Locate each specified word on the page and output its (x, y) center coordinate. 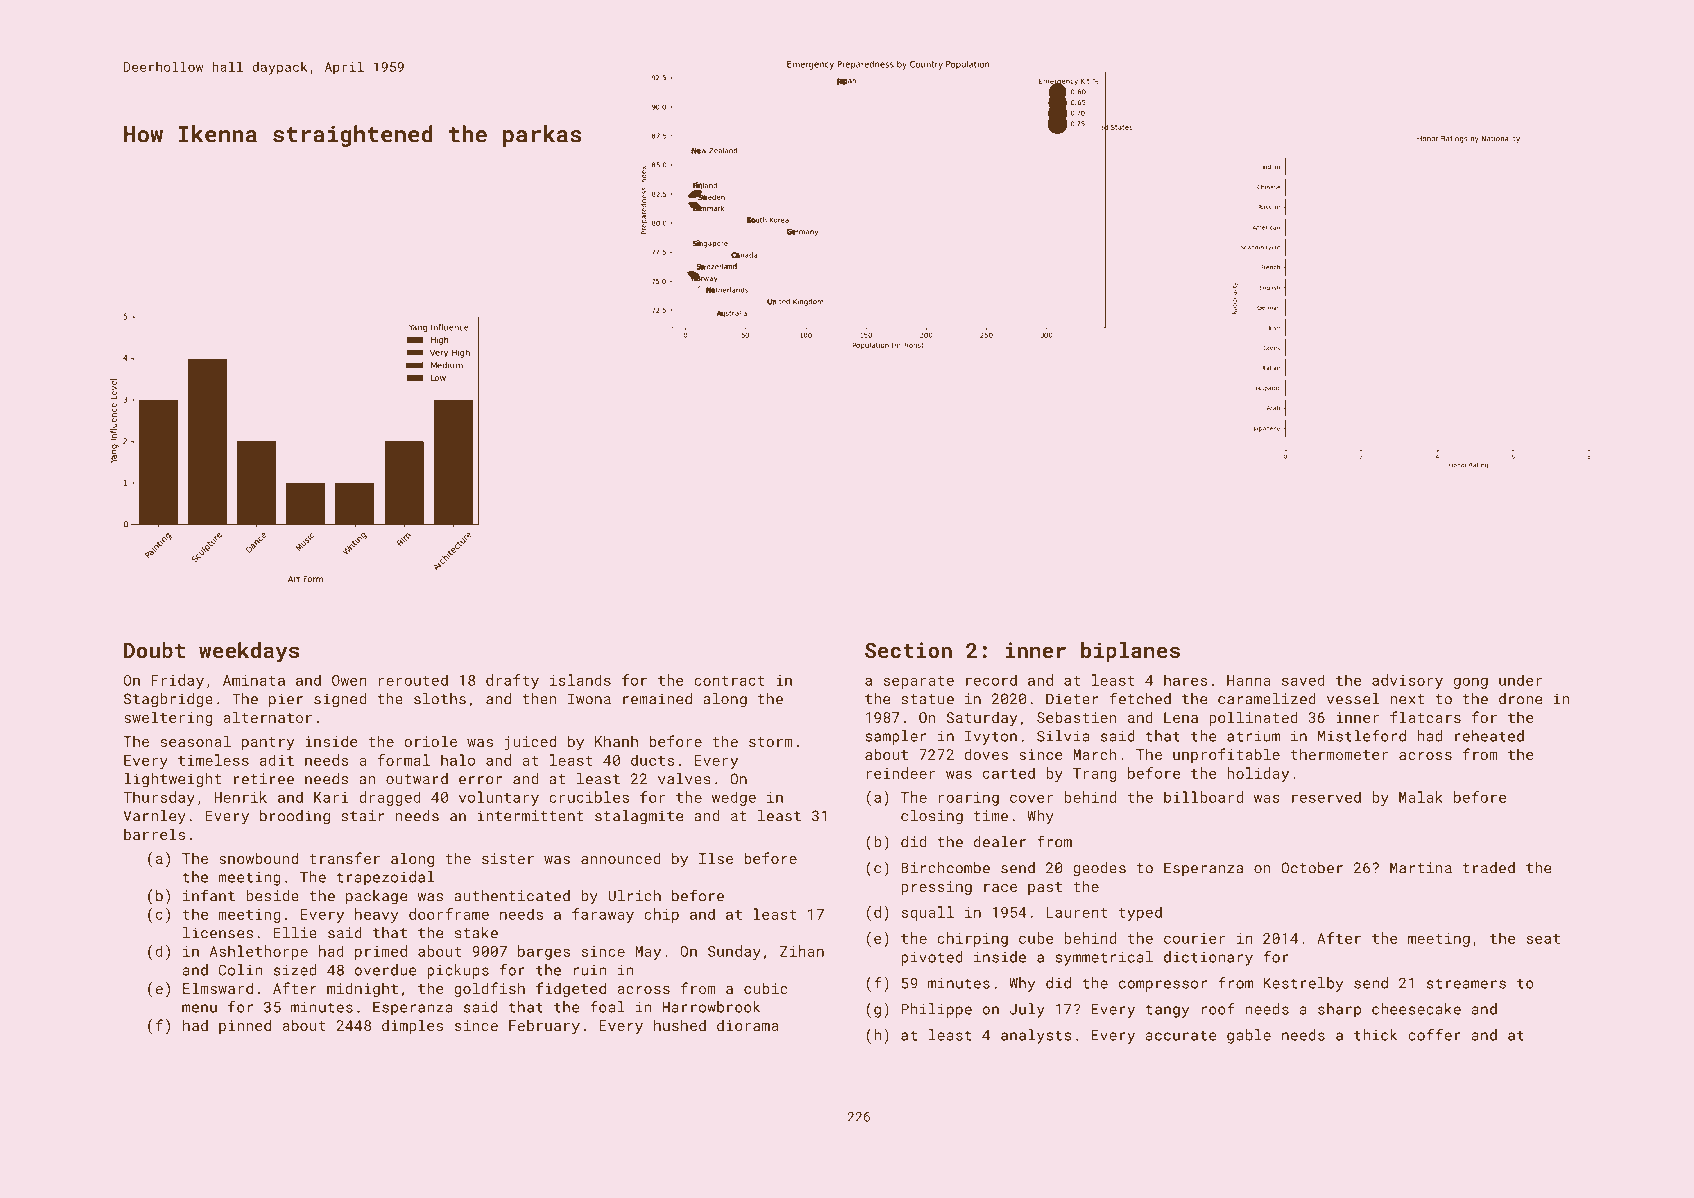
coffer (1434, 1035)
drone (1520, 699)
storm (771, 742)
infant (209, 895)
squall (927, 913)
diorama (748, 1025)
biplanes (1130, 652)
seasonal (196, 741)
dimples (412, 1026)
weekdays (249, 652)
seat (1543, 939)
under (1520, 680)
